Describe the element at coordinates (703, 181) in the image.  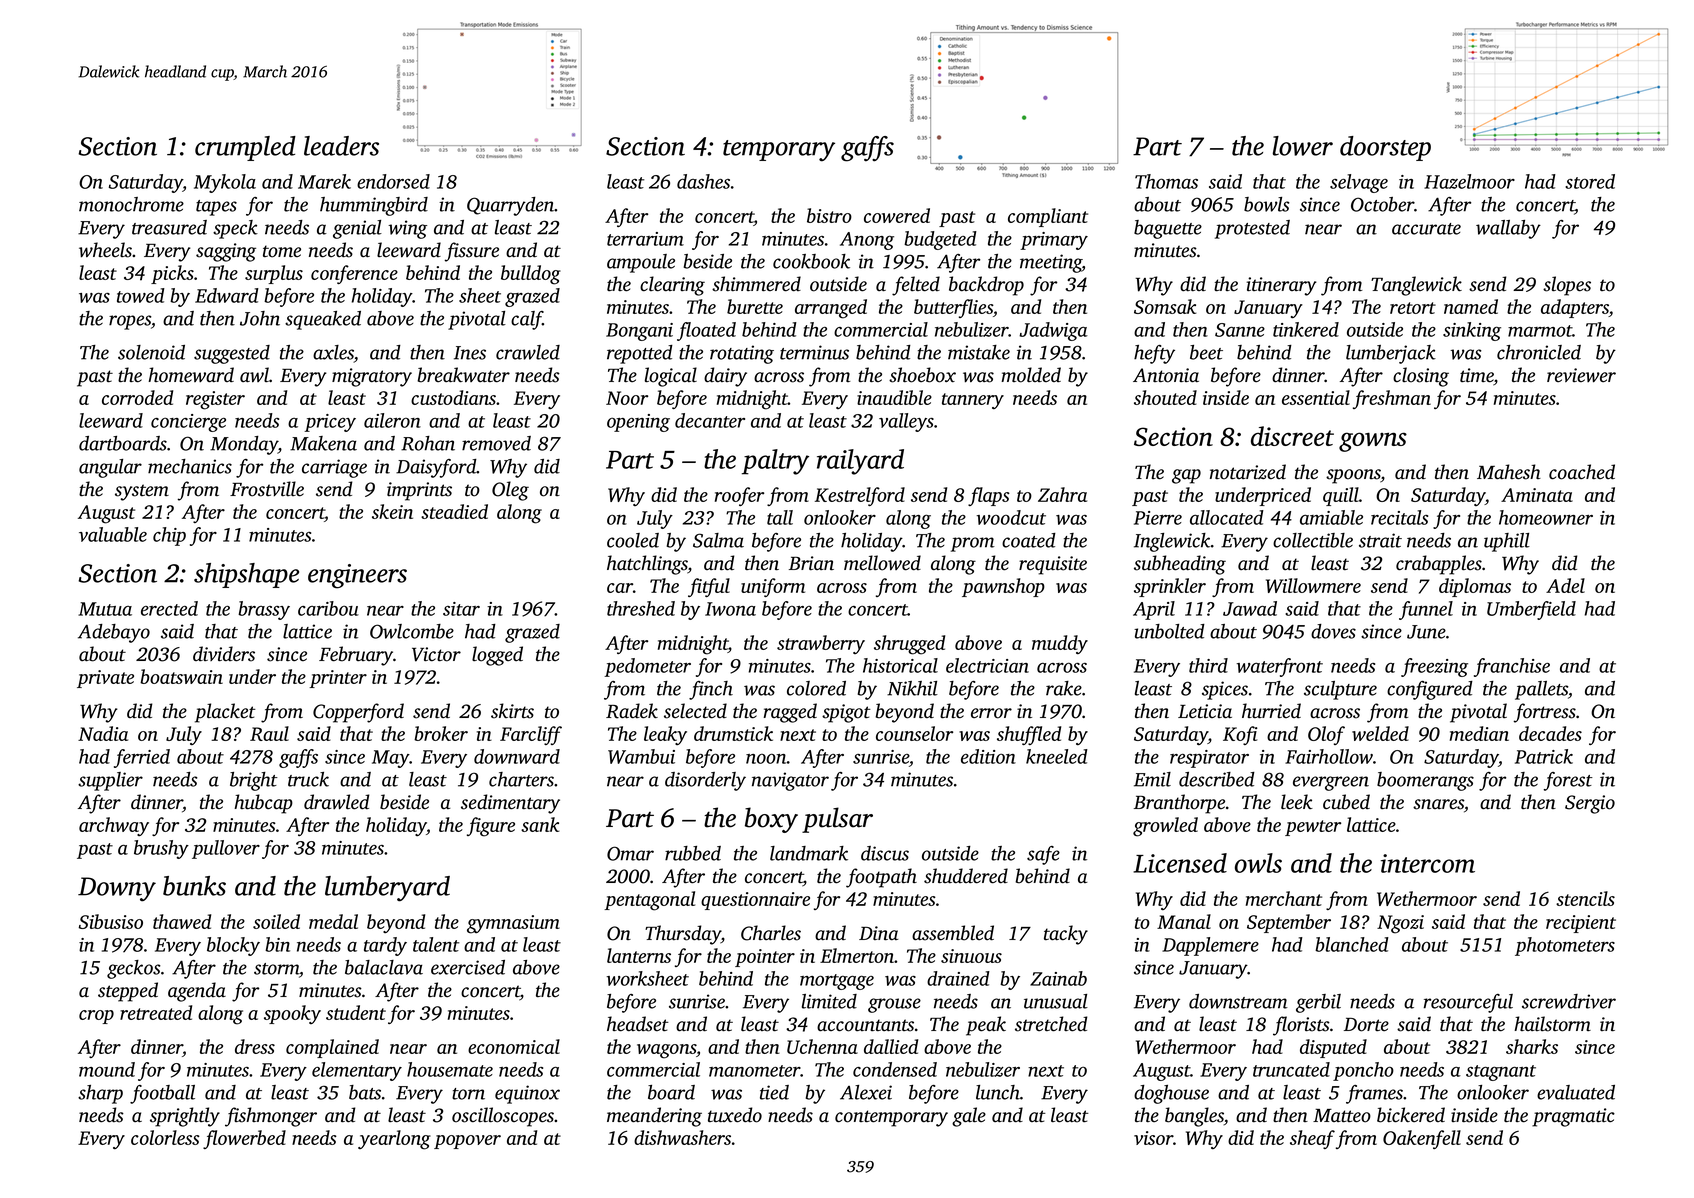
I see `dashes` at that location.
